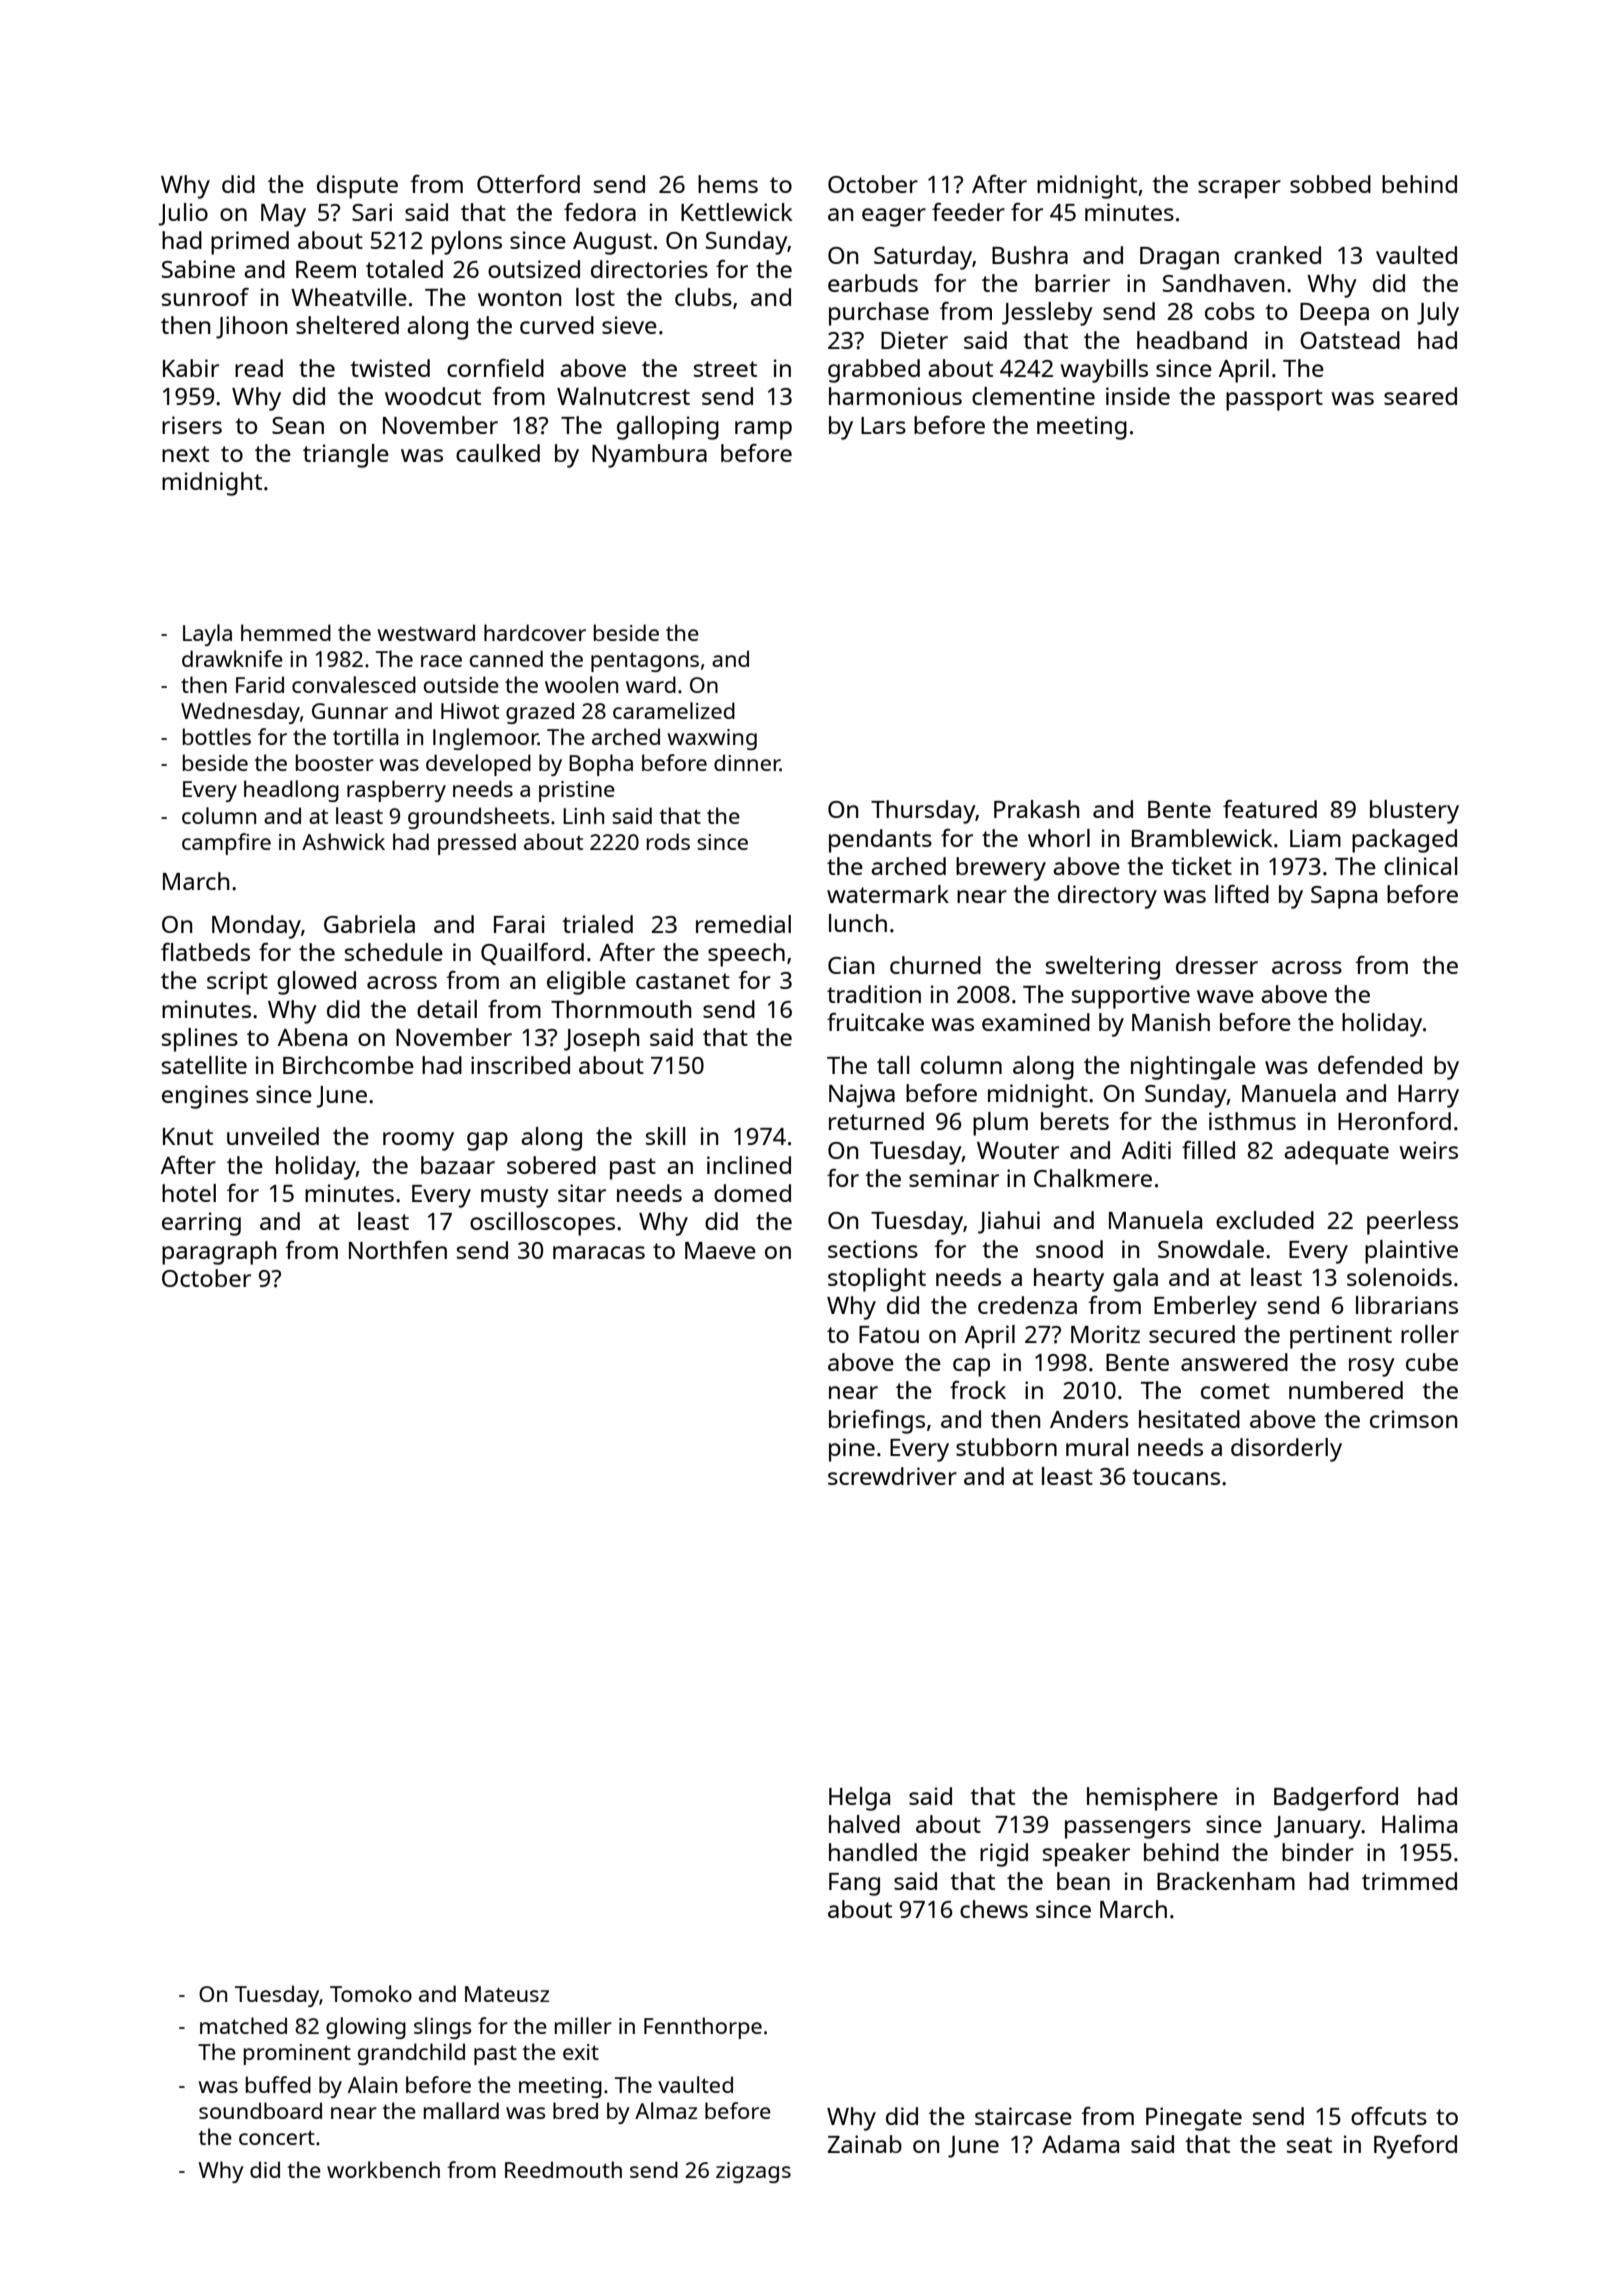 This screenshot has height=2292, width=1620. I want to click on hems, so click(728, 184).
